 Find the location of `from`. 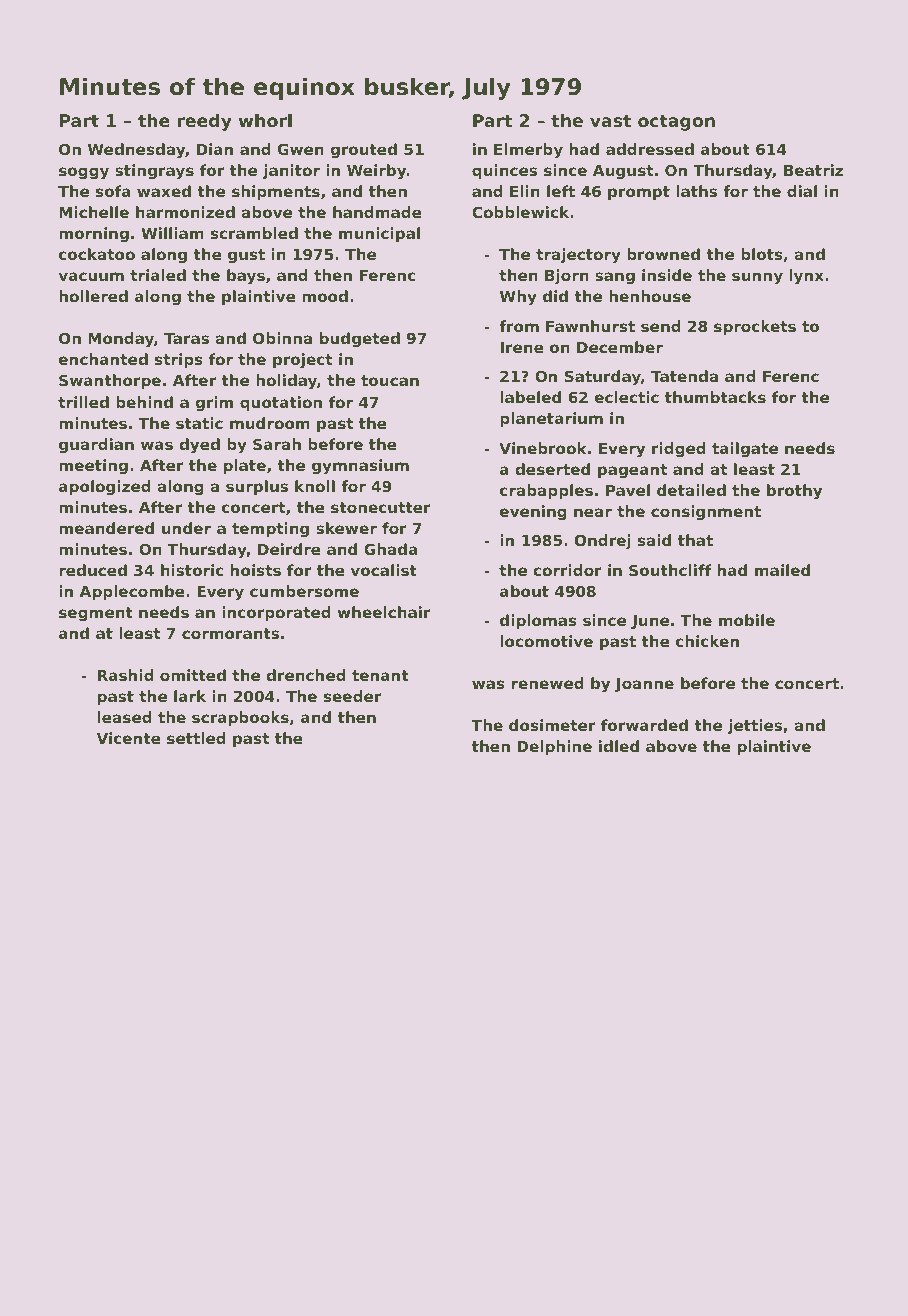

from is located at coordinates (519, 326).
